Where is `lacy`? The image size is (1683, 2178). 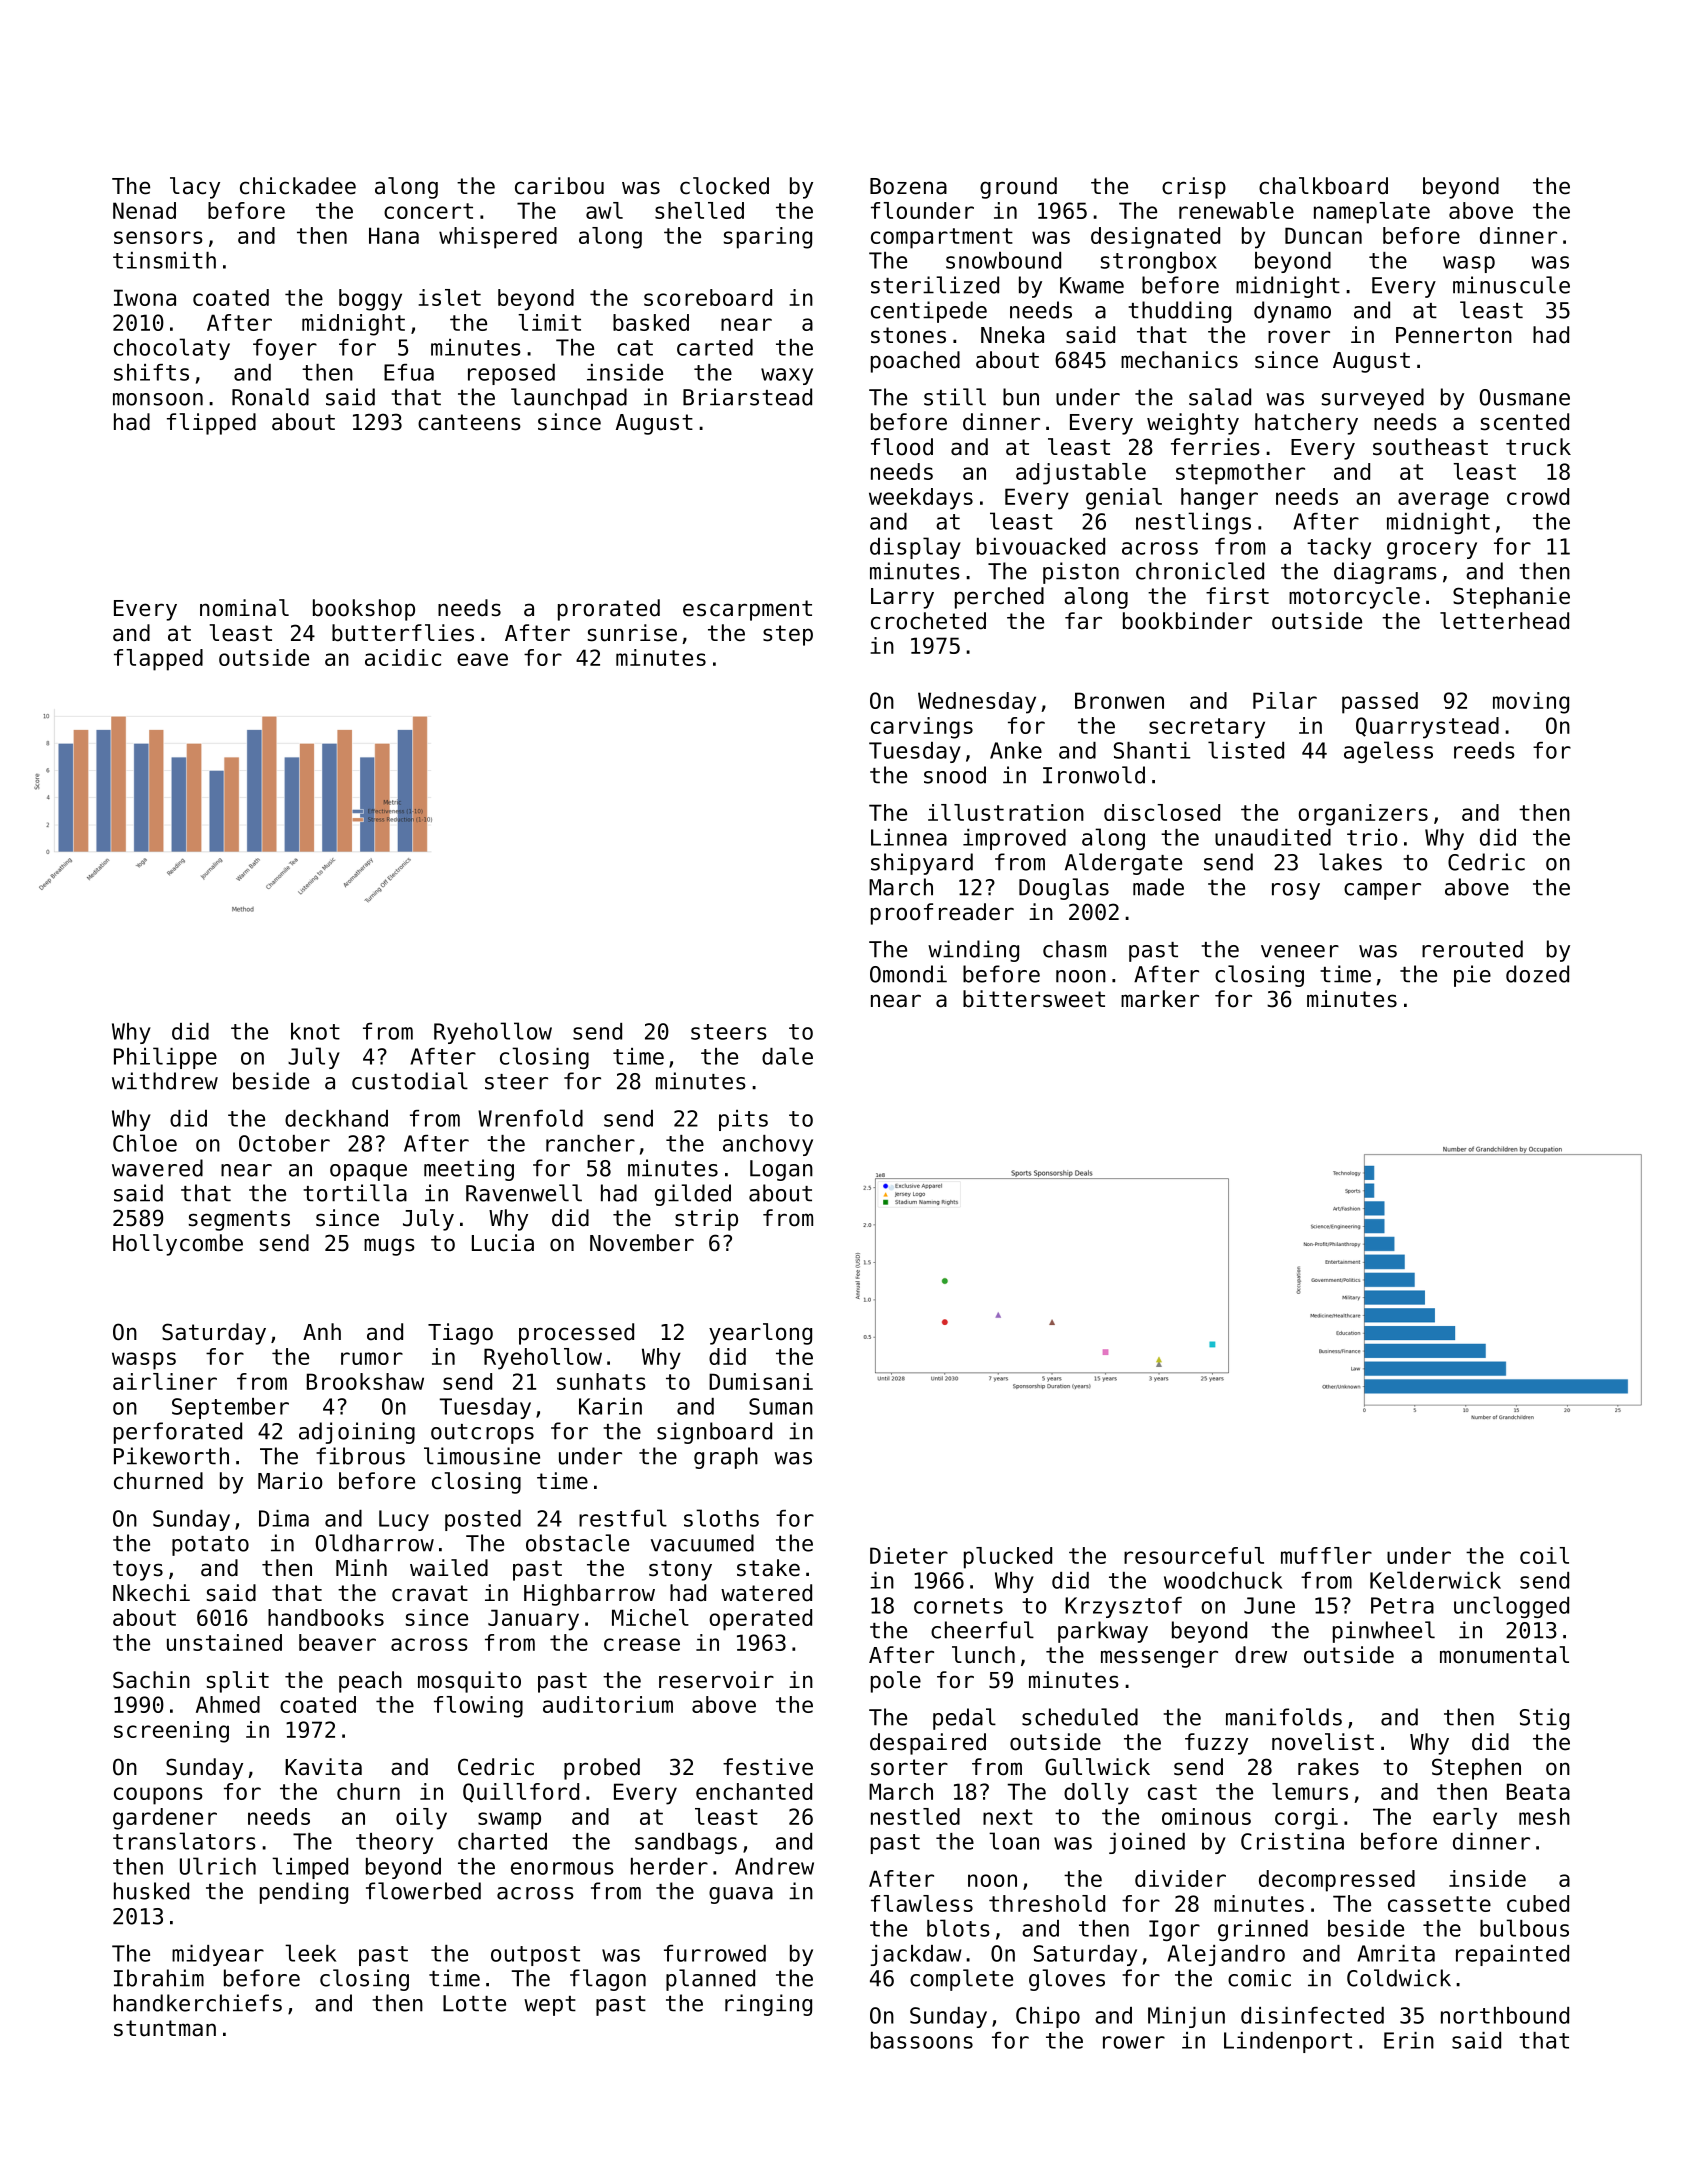
lacy is located at coordinates (195, 188).
